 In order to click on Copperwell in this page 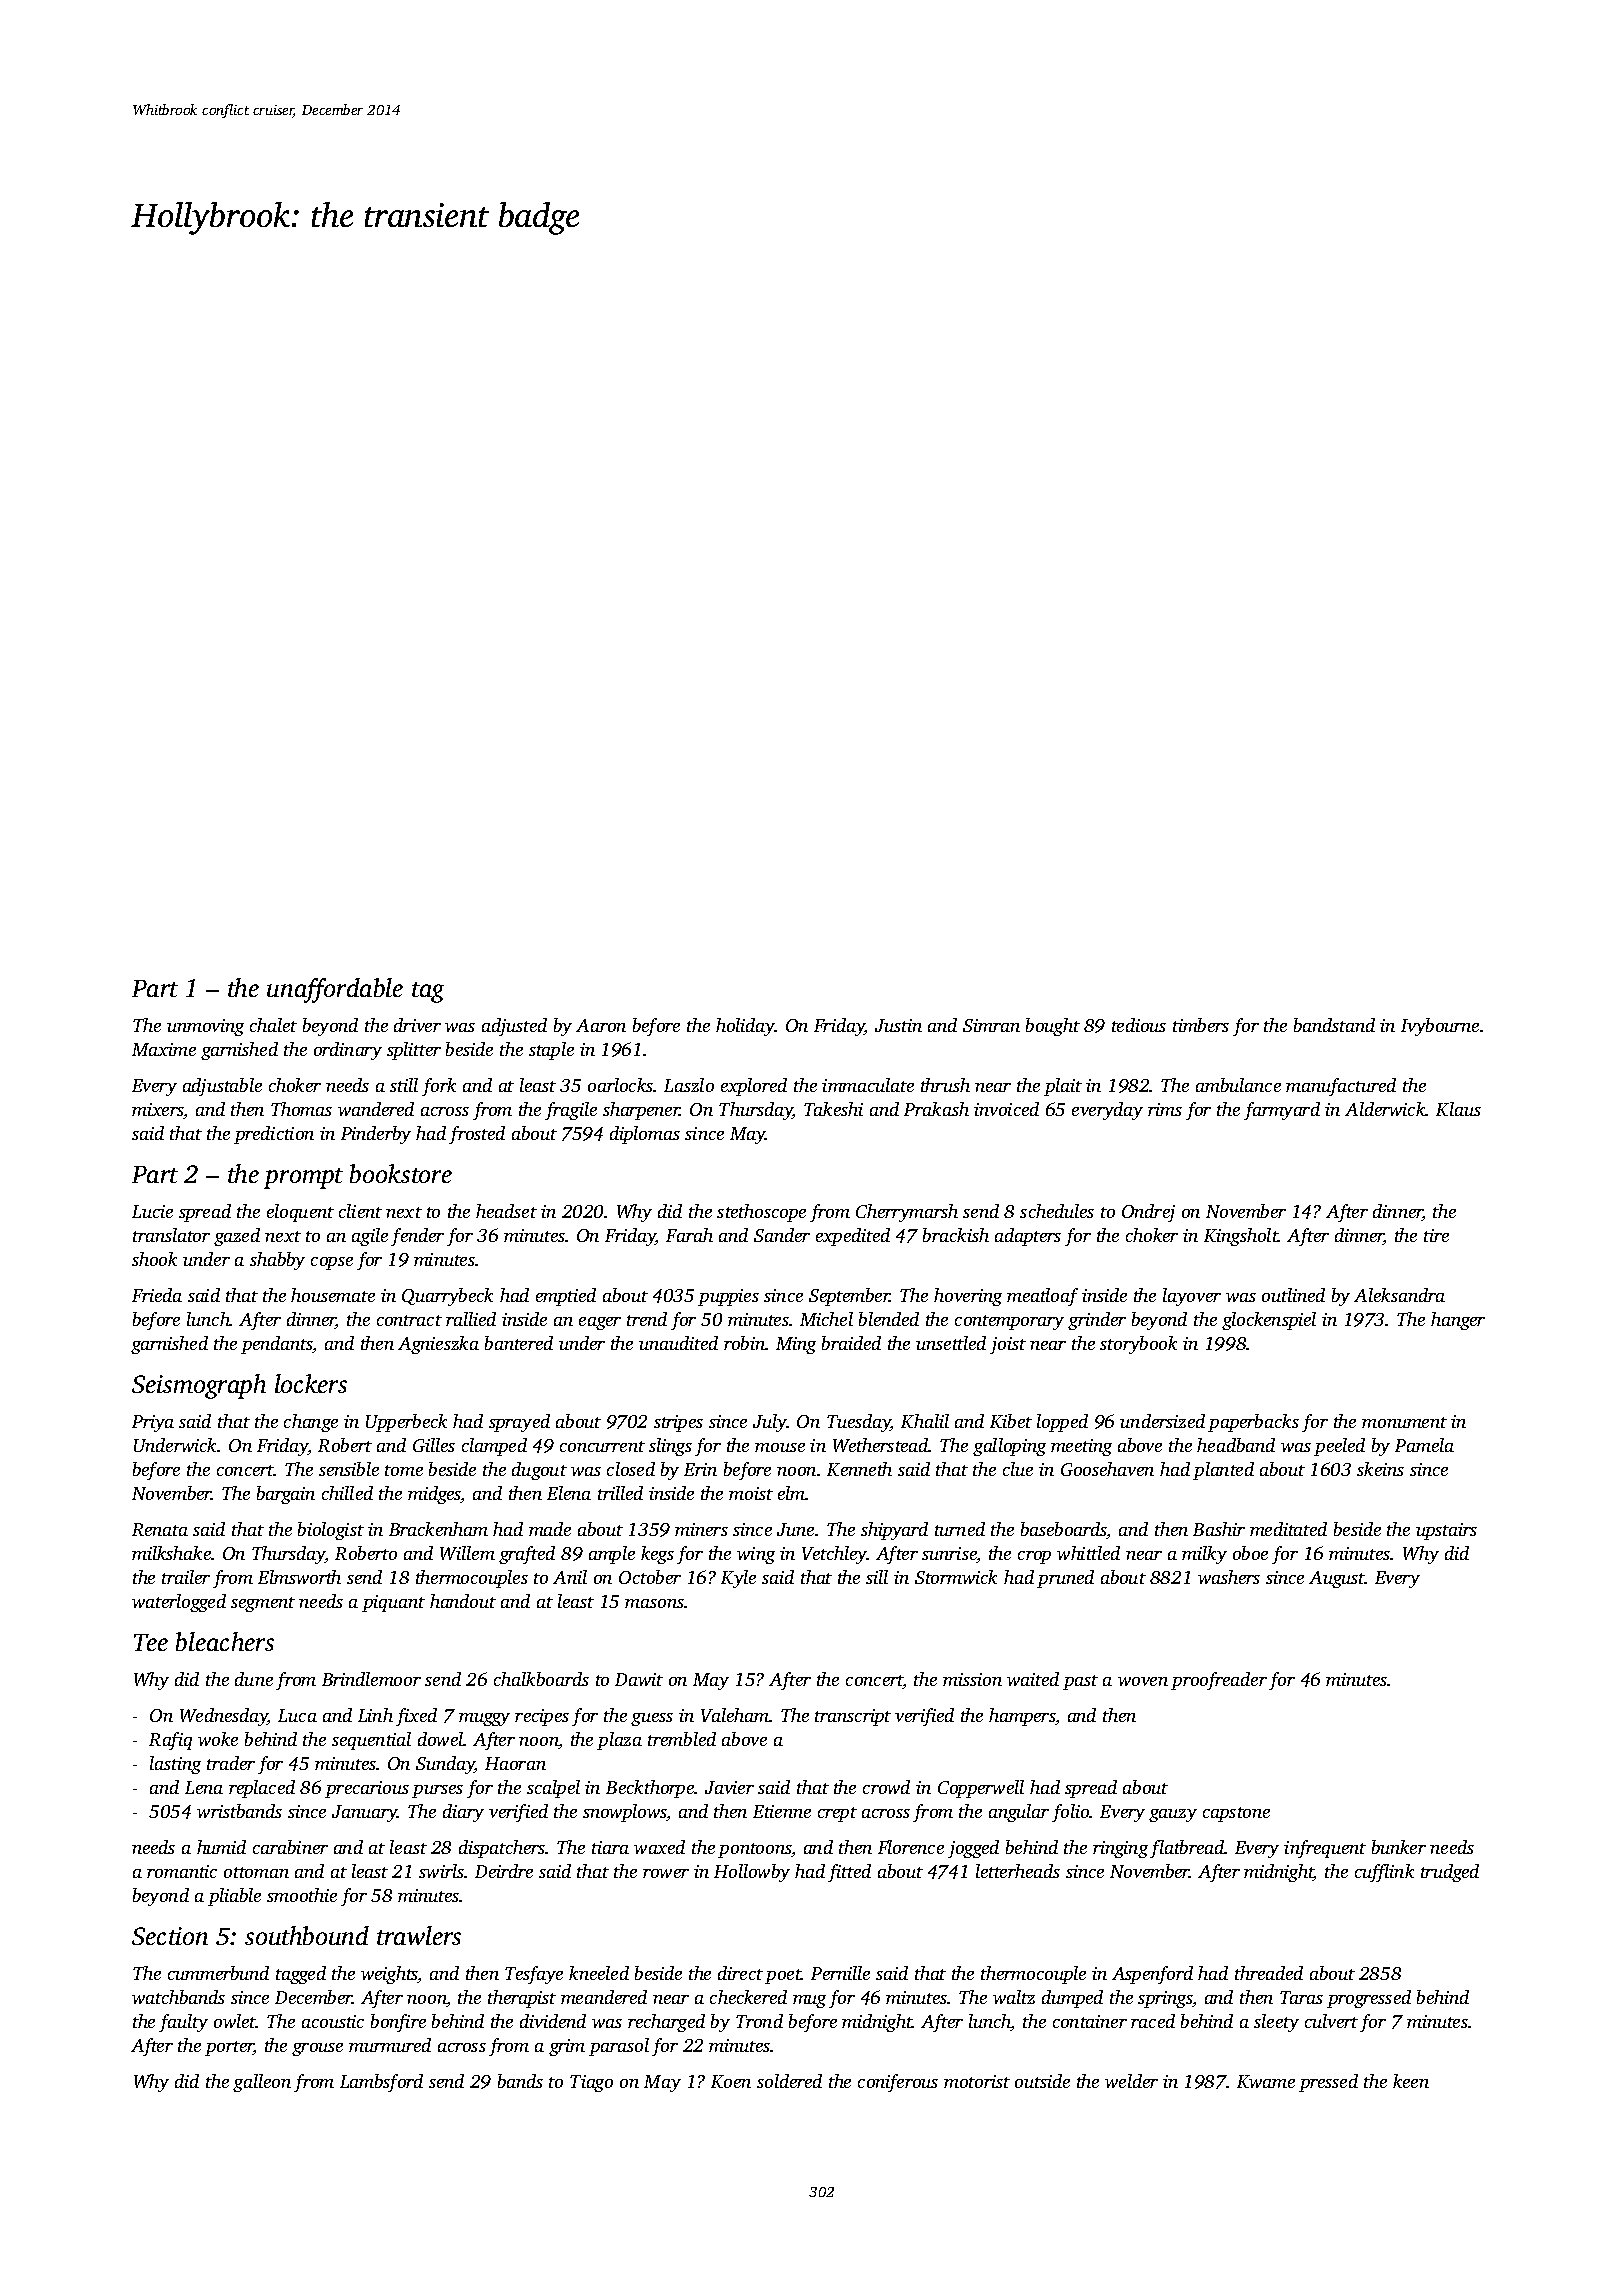, I will do `click(981, 1789)`.
